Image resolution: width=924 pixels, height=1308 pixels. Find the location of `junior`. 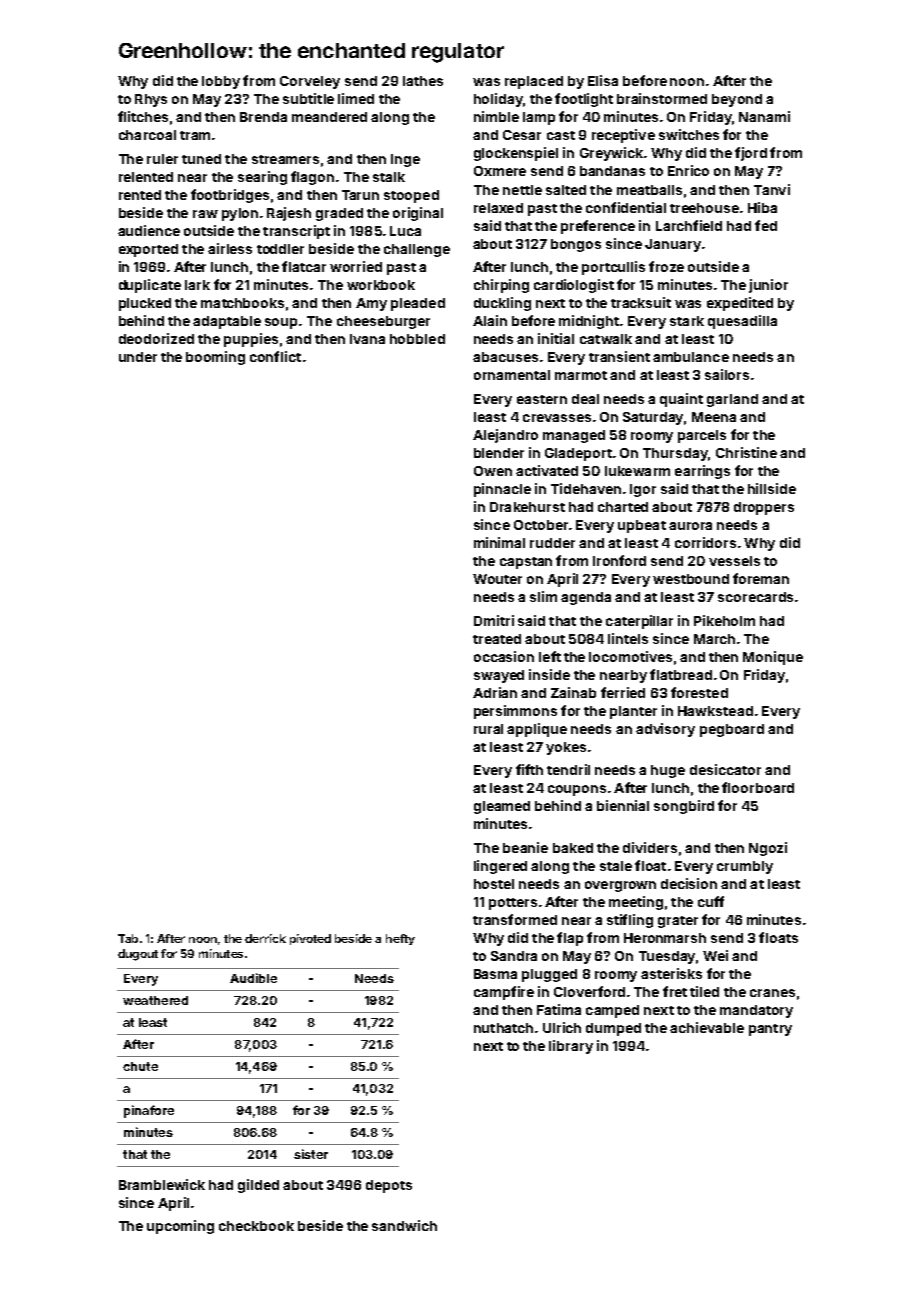

junior is located at coordinates (768, 286).
